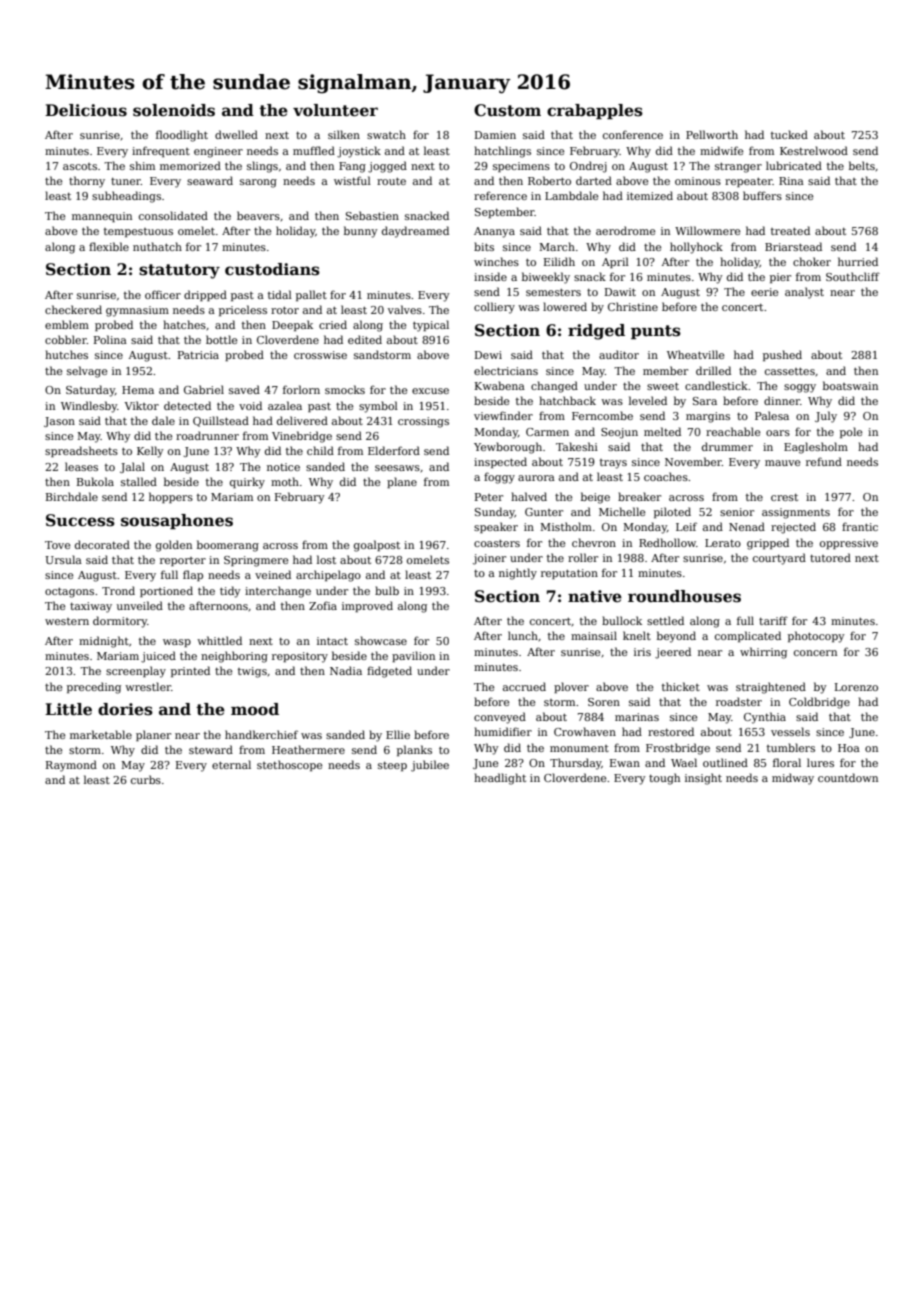 This screenshot has width=924, height=1308. I want to click on Jason, so click(59, 422).
